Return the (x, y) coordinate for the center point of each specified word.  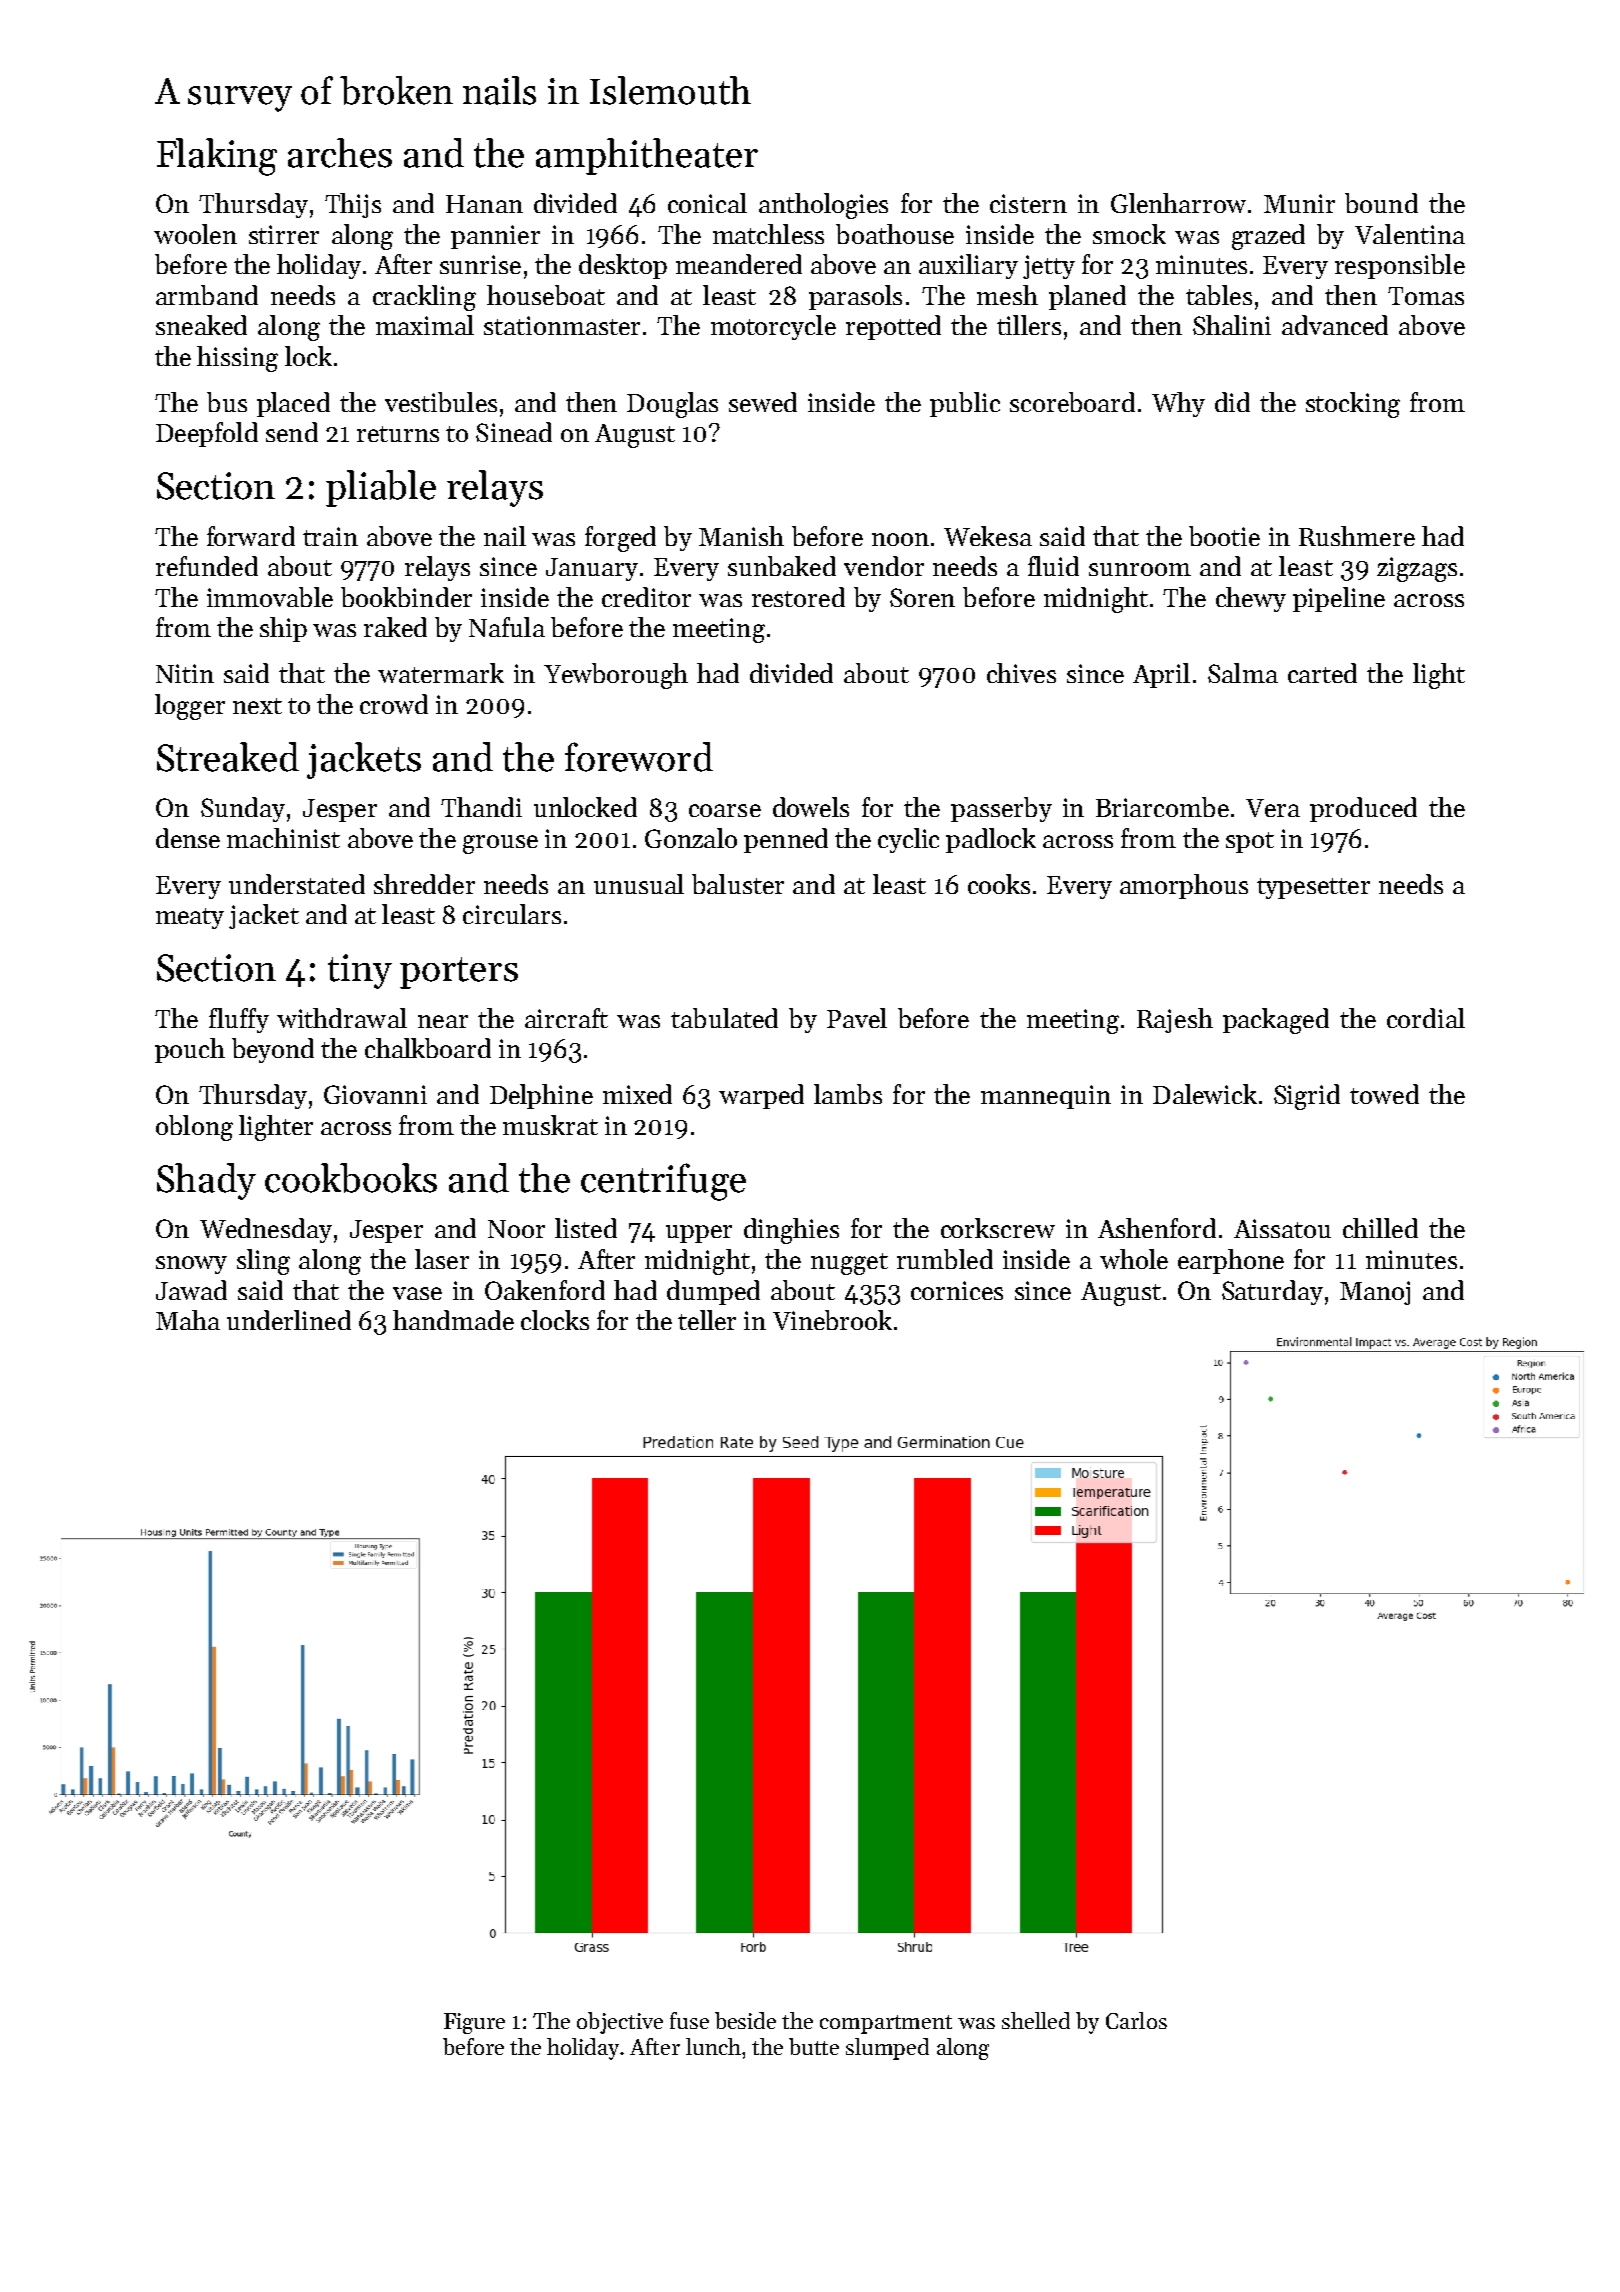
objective (620, 2023)
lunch (713, 2046)
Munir (1299, 203)
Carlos (1136, 2020)
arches (340, 153)
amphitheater (647, 156)
